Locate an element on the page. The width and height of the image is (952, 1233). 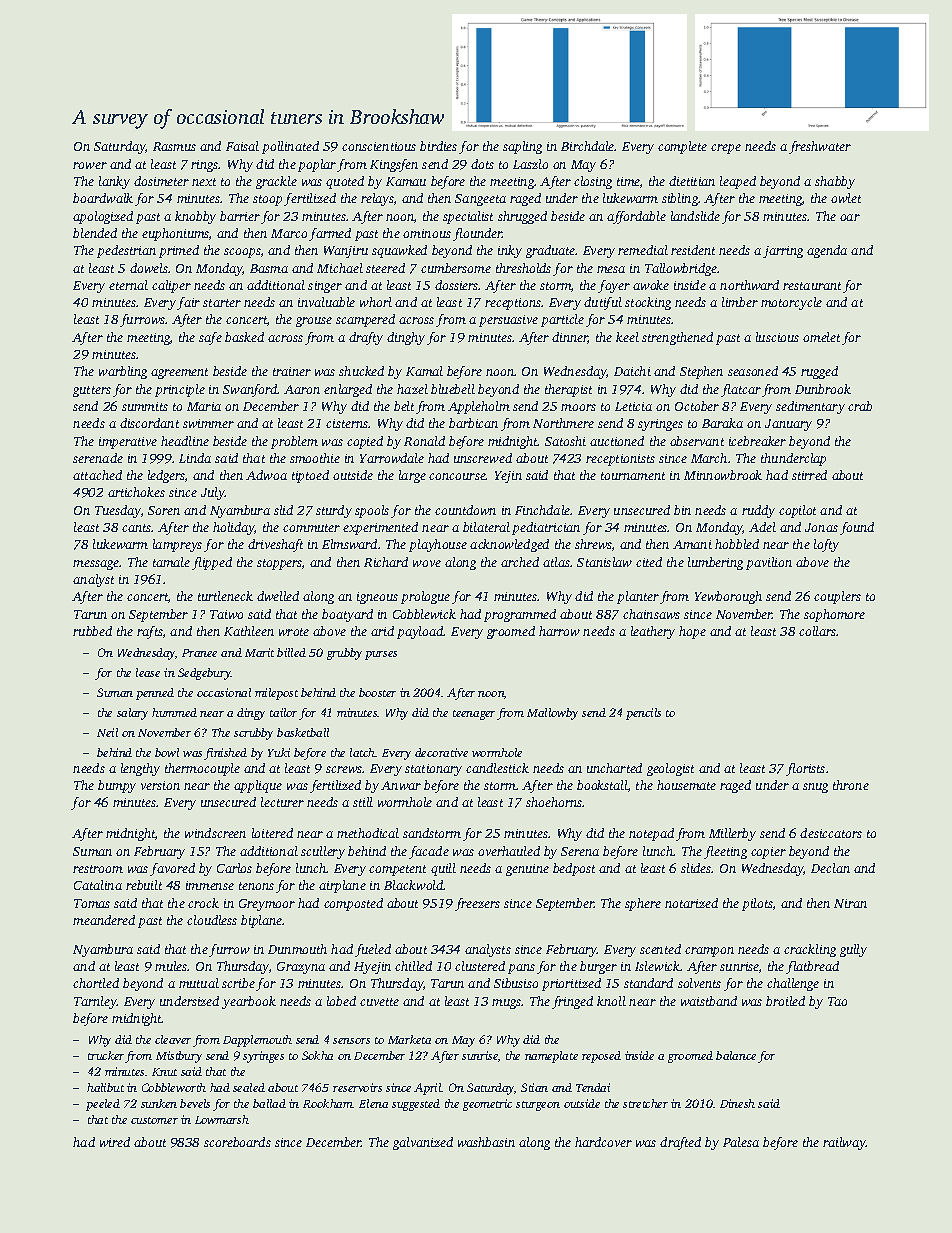
barbican is located at coordinates (473, 423).
